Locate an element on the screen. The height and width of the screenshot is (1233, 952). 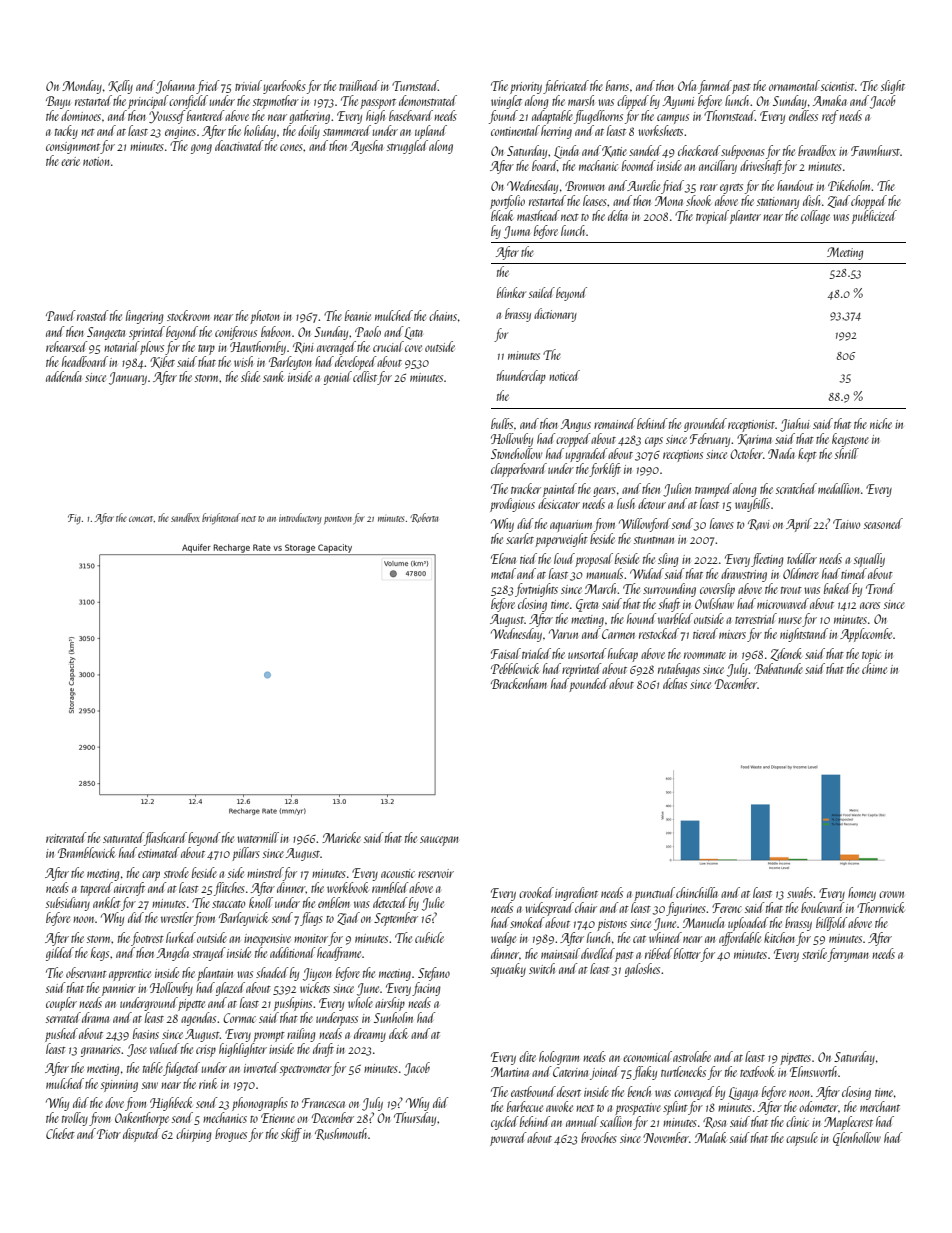
Bramblewick is located at coordinates (87, 852).
